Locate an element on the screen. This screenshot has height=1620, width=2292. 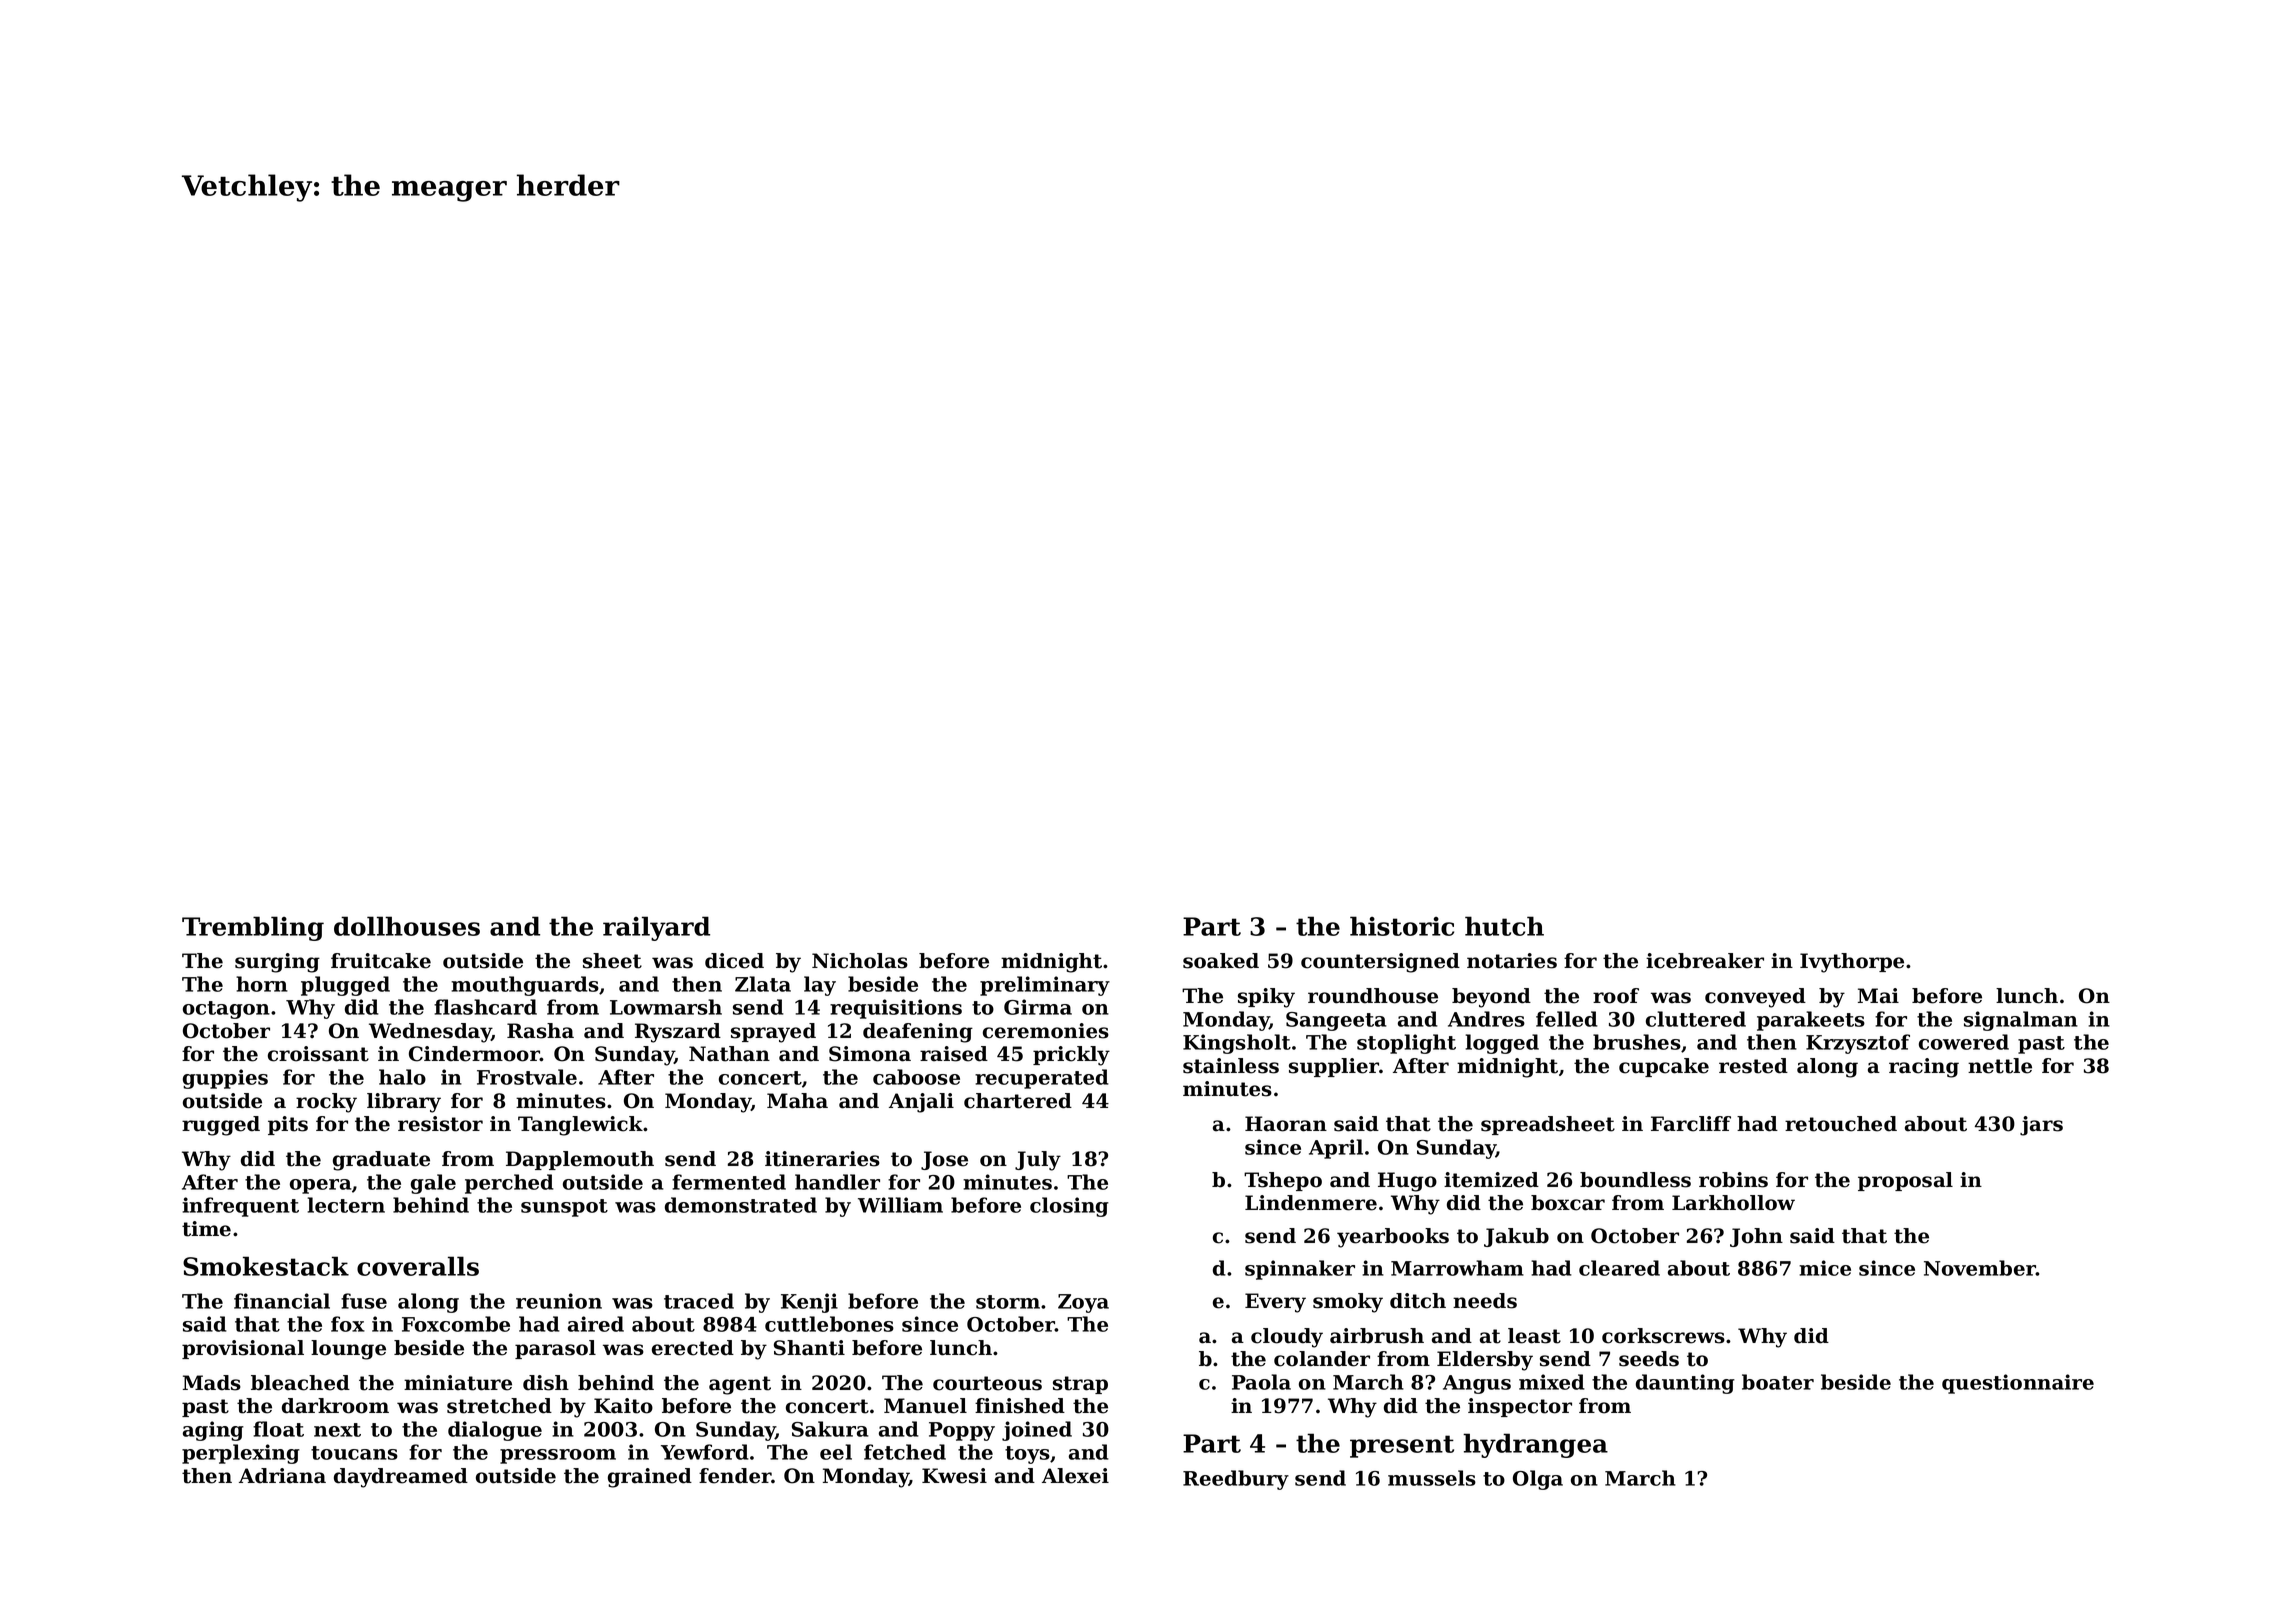
dollhouses is located at coordinates (407, 926).
